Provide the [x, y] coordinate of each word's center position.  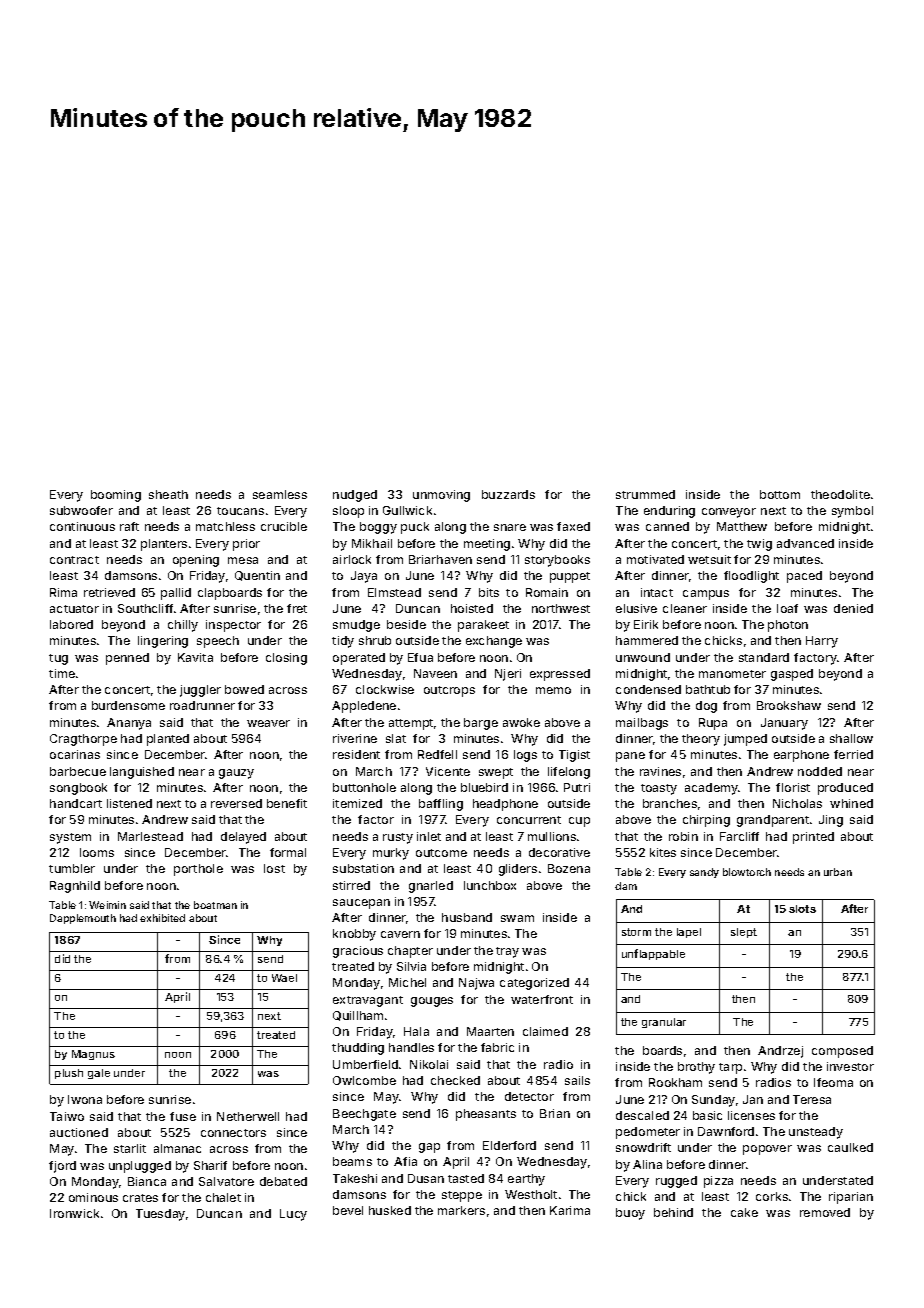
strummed [645, 494]
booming [116, 496]
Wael [284, 978]
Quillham [358, 1016]
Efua [420, 657]
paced [804, 577]
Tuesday [160, 1215]
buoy [630, 1214]
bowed [244, 689]
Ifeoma [833, 1082]
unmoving [441, 496]
